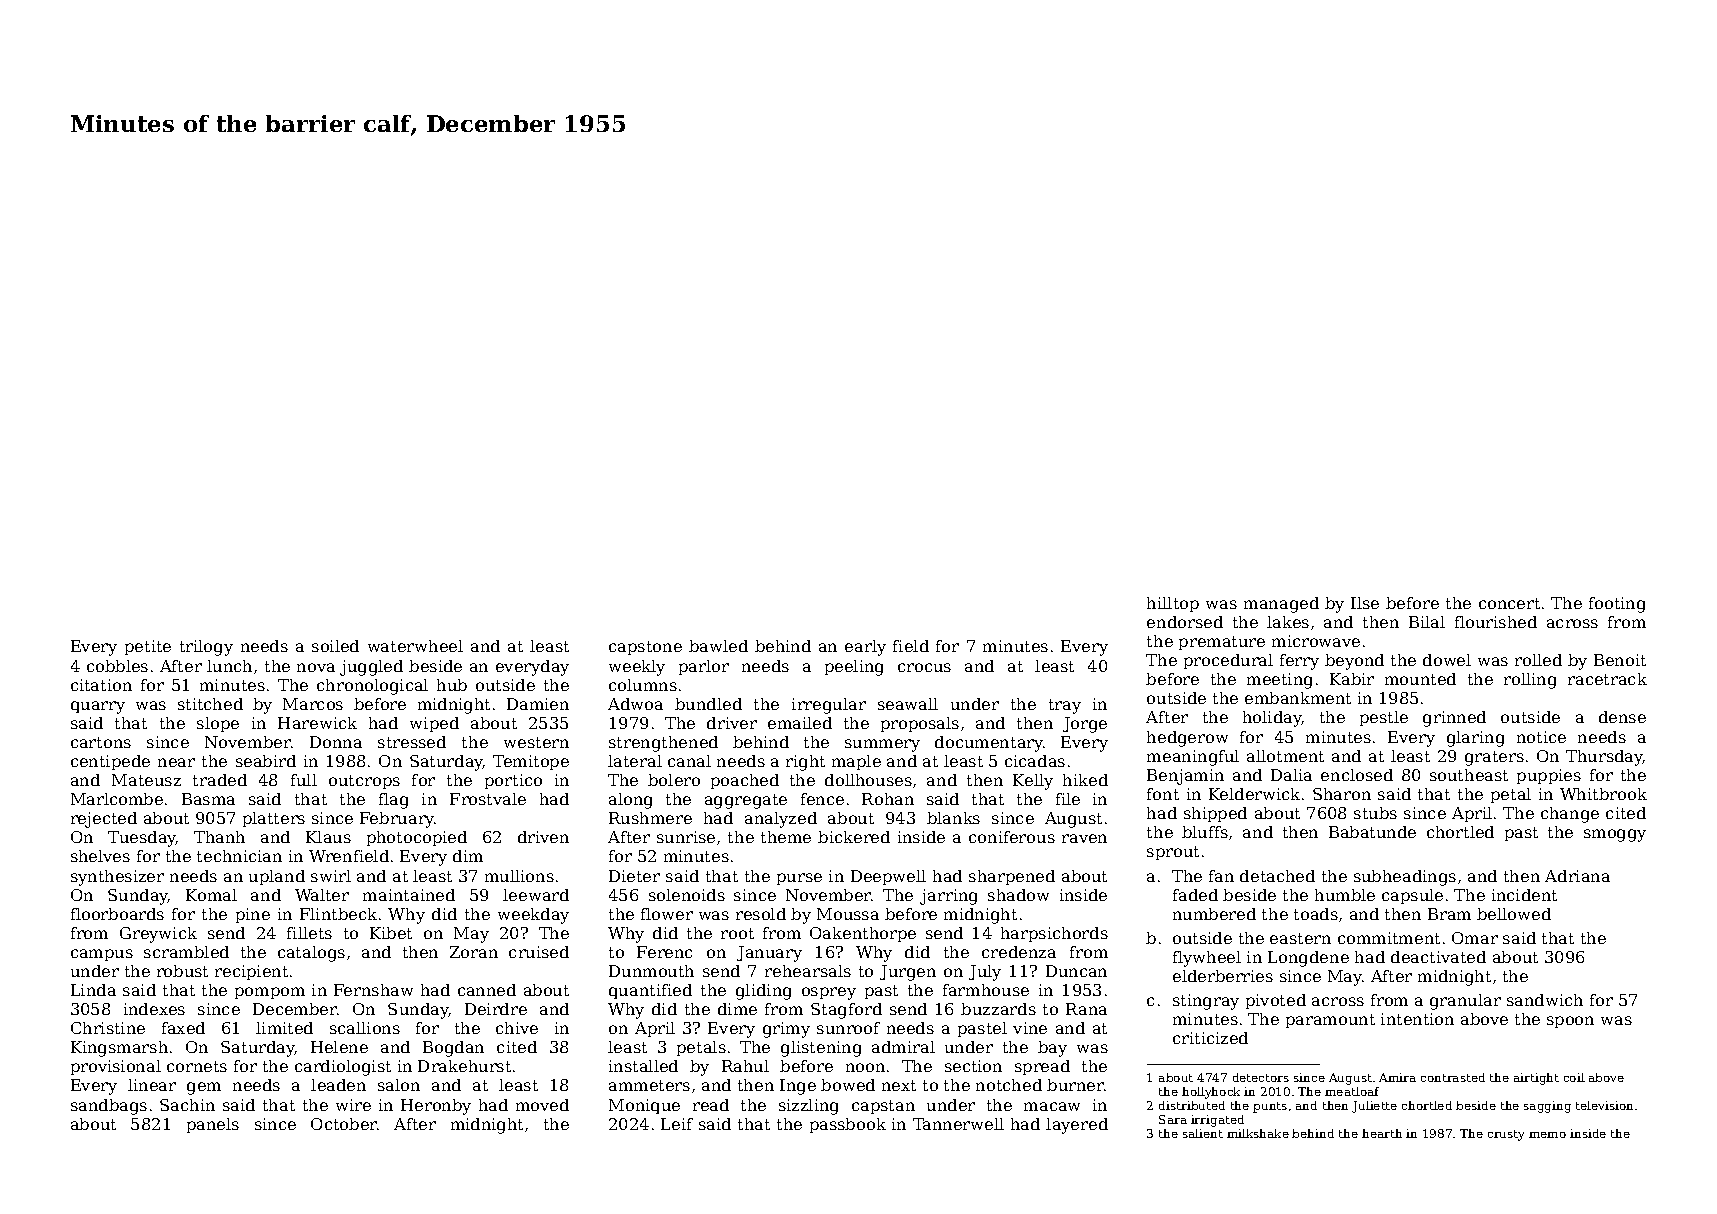  What do you see at coordinates (102, 955) in the page?
I see `campus` at bounding box center [102, 955].
